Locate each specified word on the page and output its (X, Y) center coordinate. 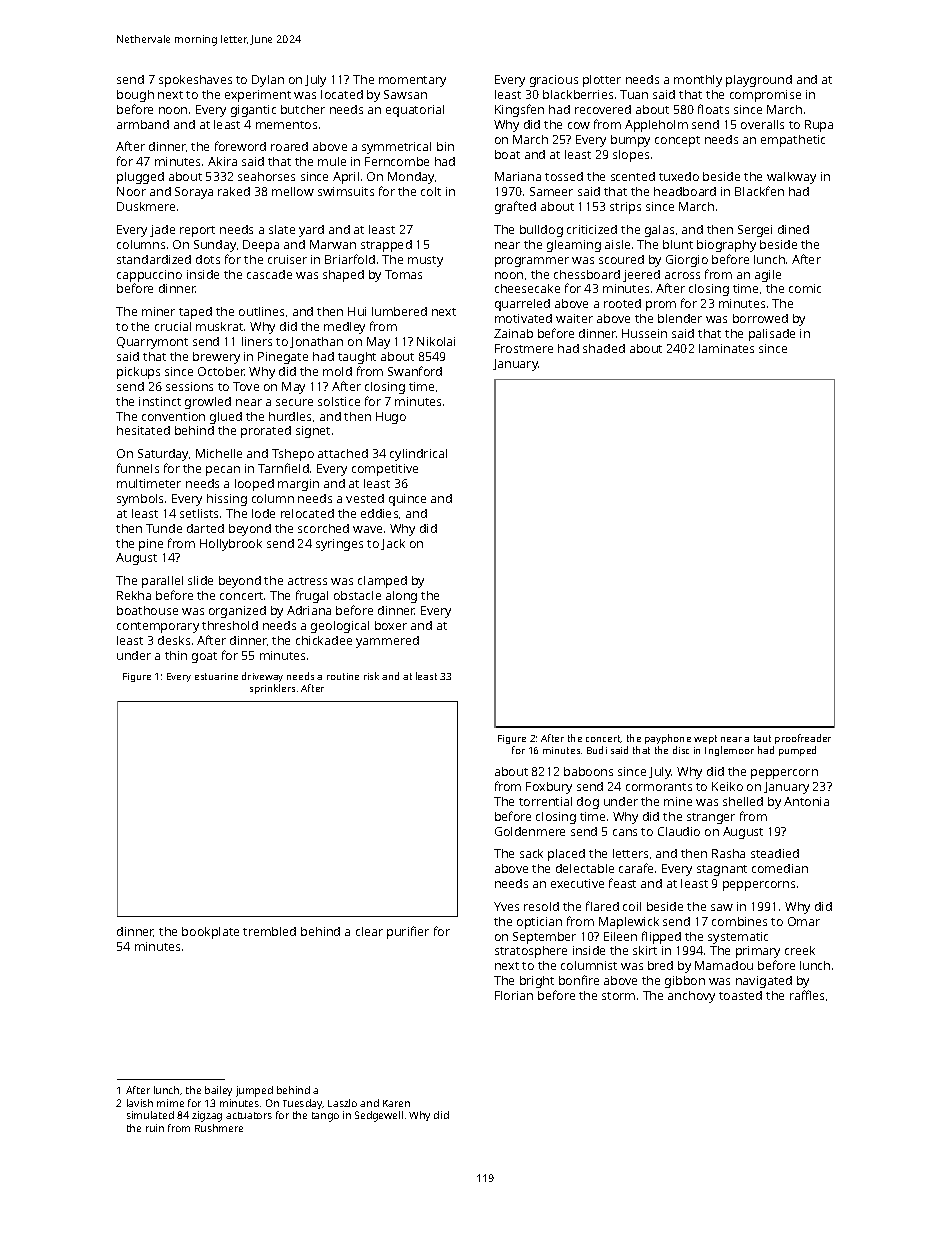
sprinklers (272, 689)
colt (431, 191)
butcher (303, 109)
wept (705, 739)
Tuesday (303, 1104)
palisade (772, 335)
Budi (597, 750)
